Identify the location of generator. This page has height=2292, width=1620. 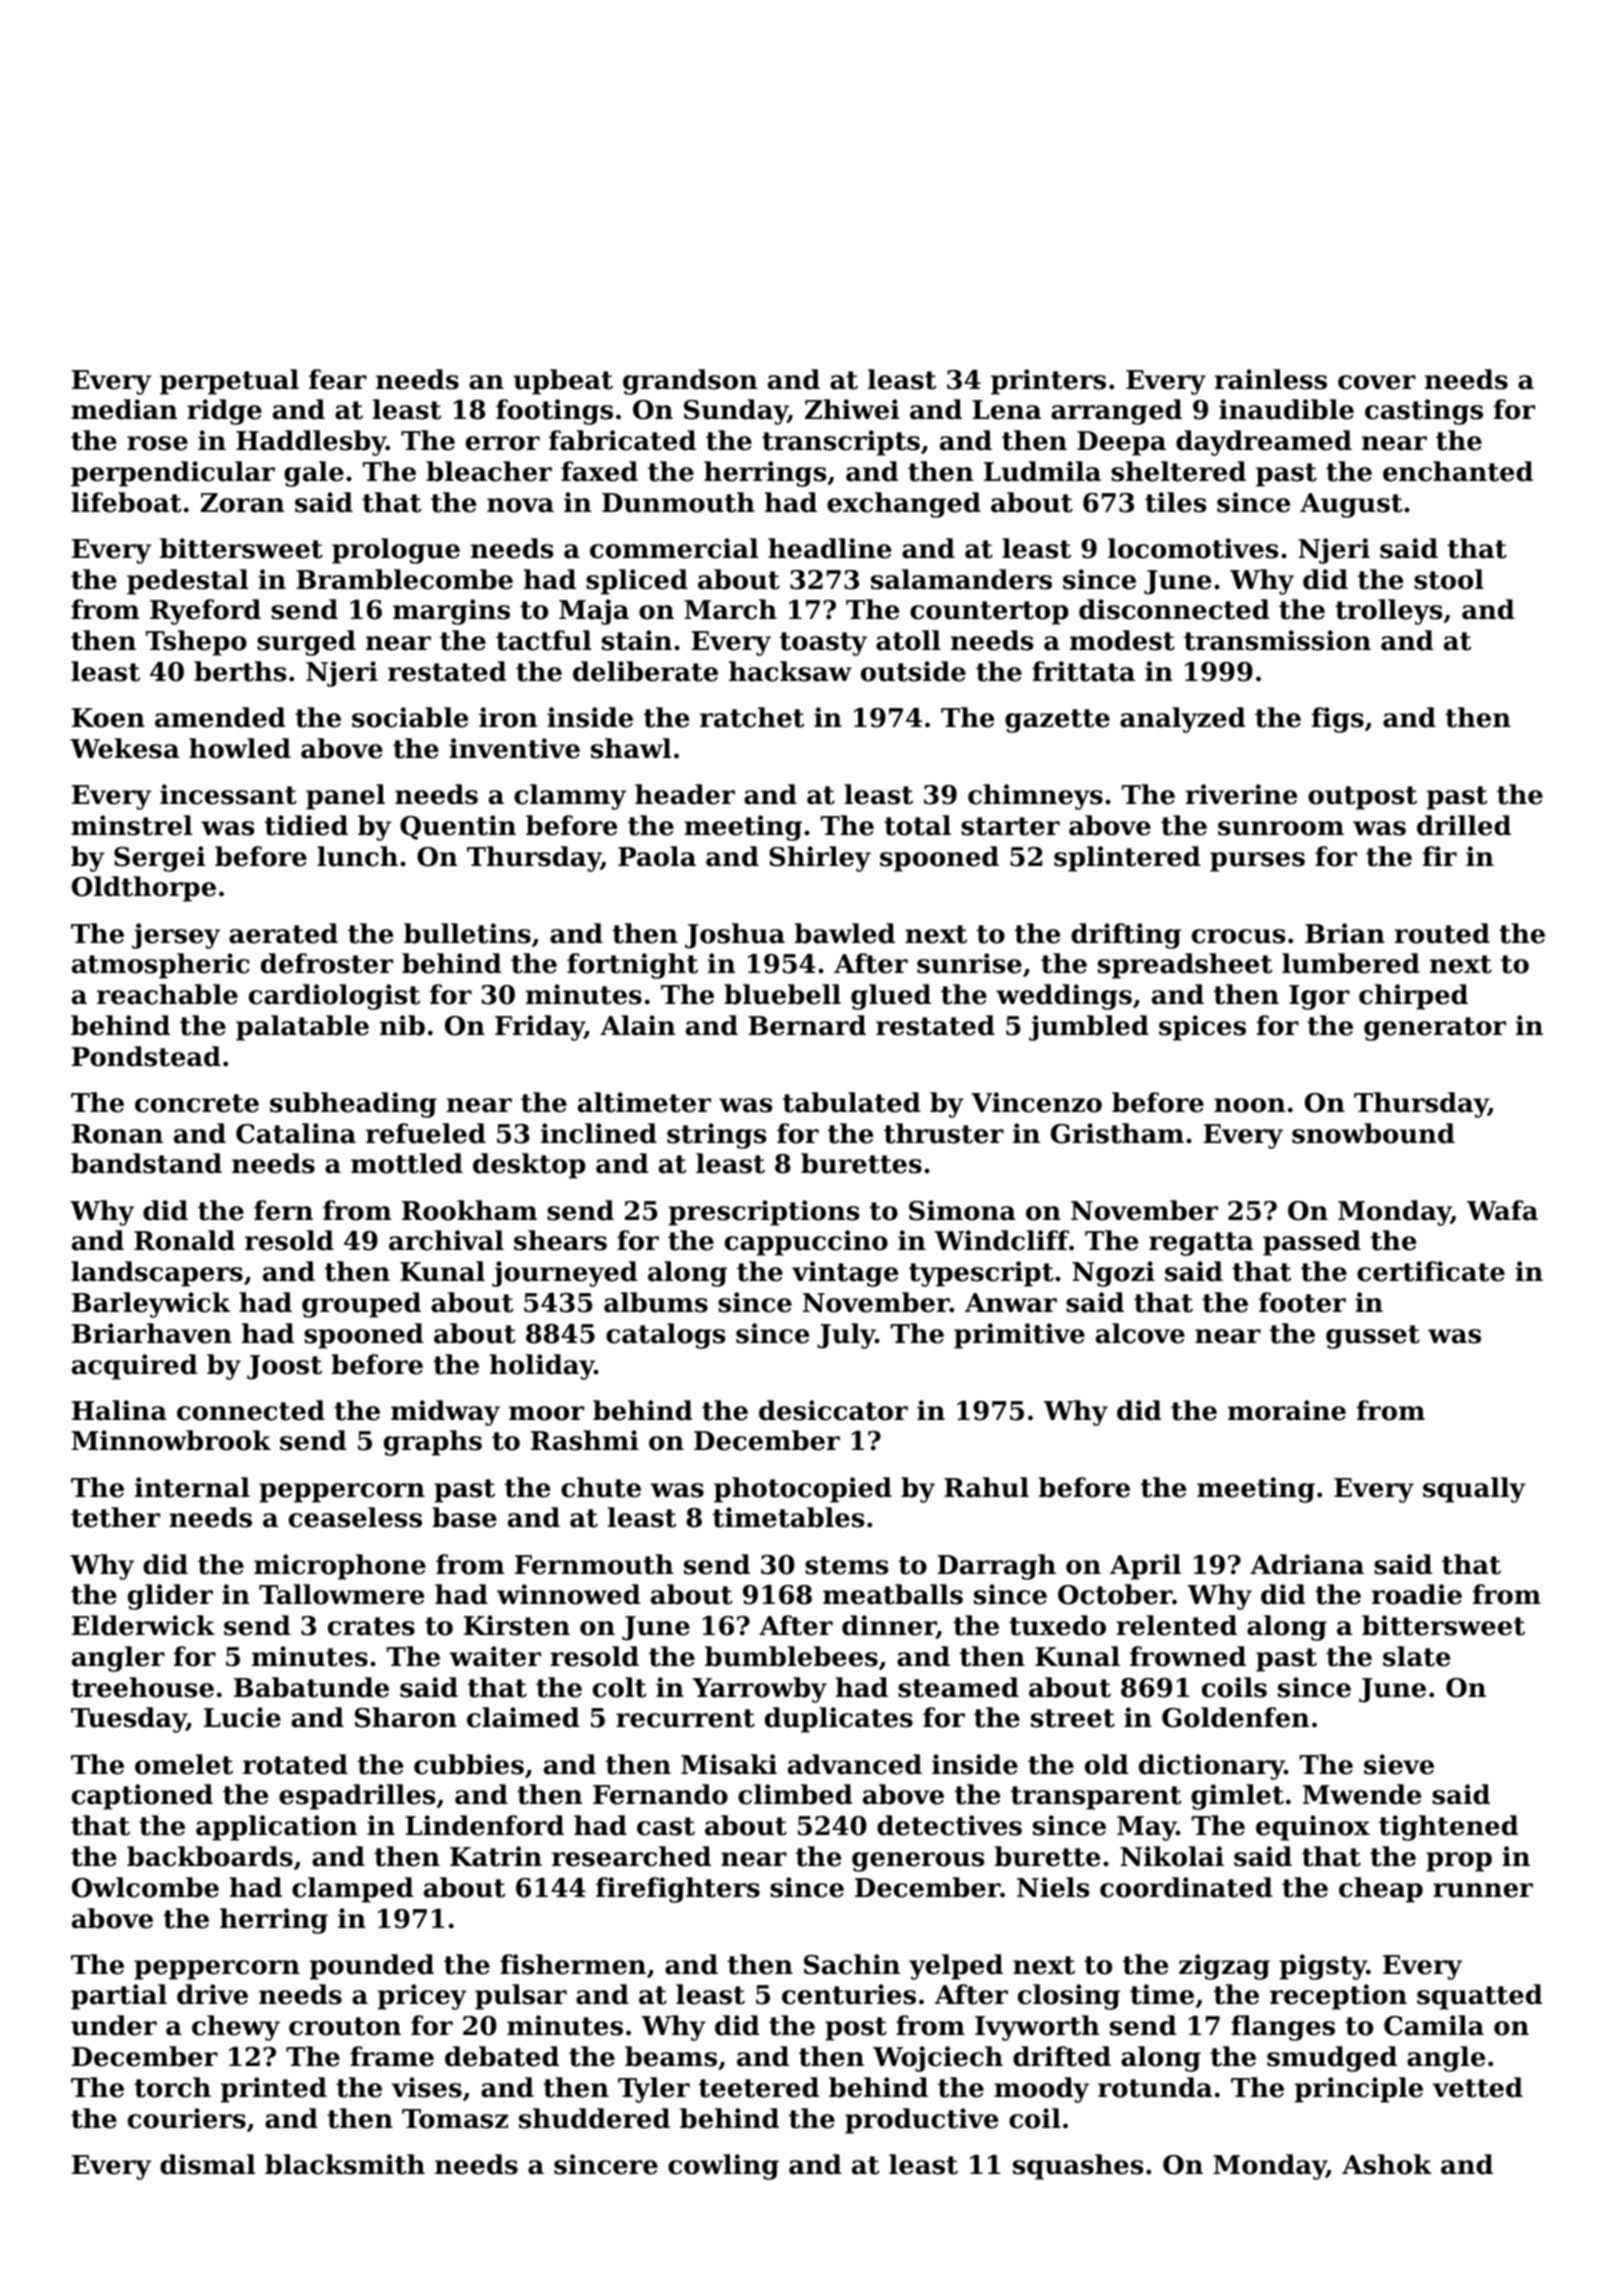
(1435, 1029).
